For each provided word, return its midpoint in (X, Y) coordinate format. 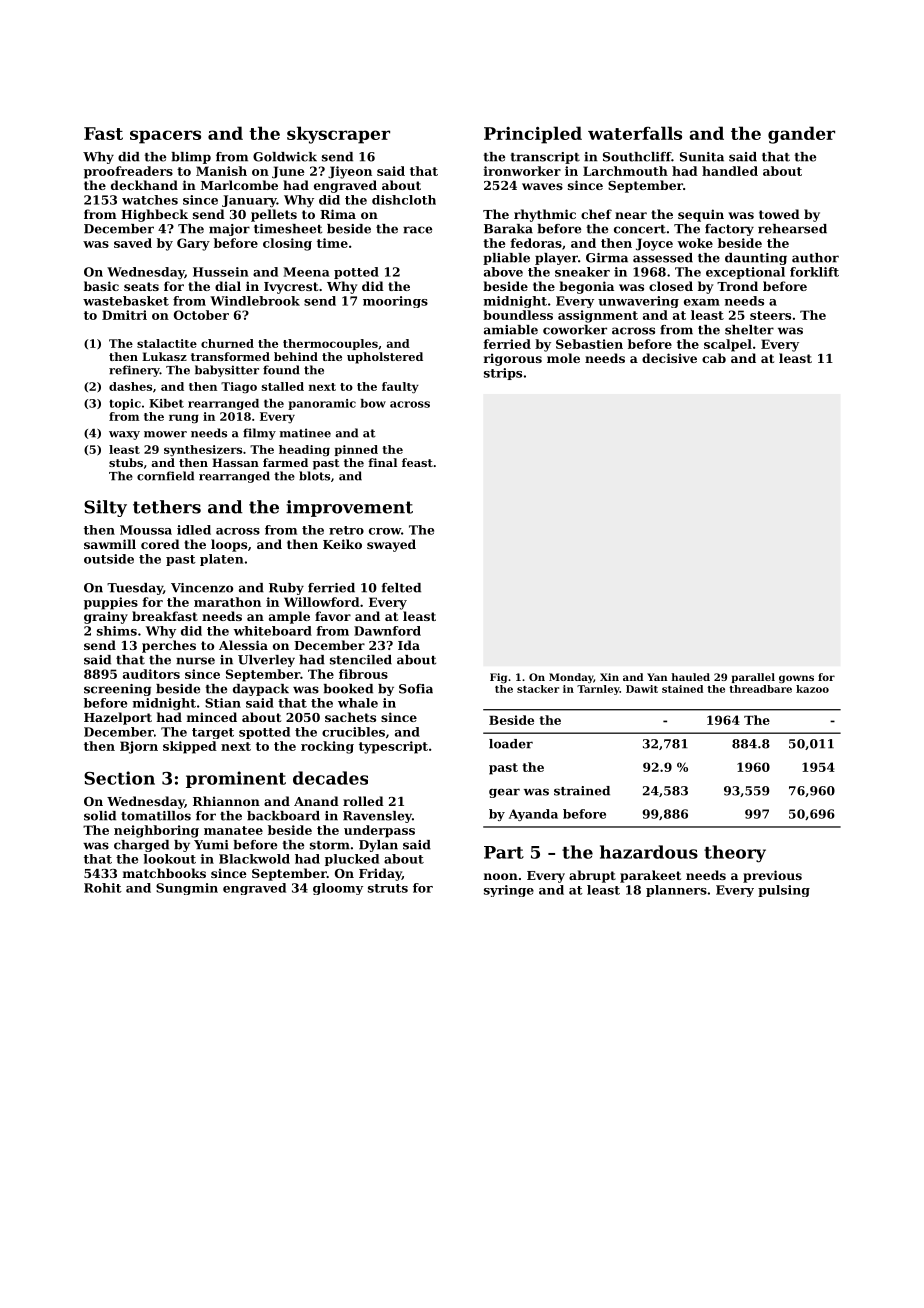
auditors (151, 674)
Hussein (221, 272)
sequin (701, 215)
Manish (221, 171)
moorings (395, 302)
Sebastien (589, 344)
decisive (669, 358)
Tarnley (598, 690)
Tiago (239, 388)
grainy (106, 617)
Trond (737, 286)
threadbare (760, 689)
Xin (609, 677)
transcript (545, 158)
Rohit (103, 888)
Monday (571, 678)
